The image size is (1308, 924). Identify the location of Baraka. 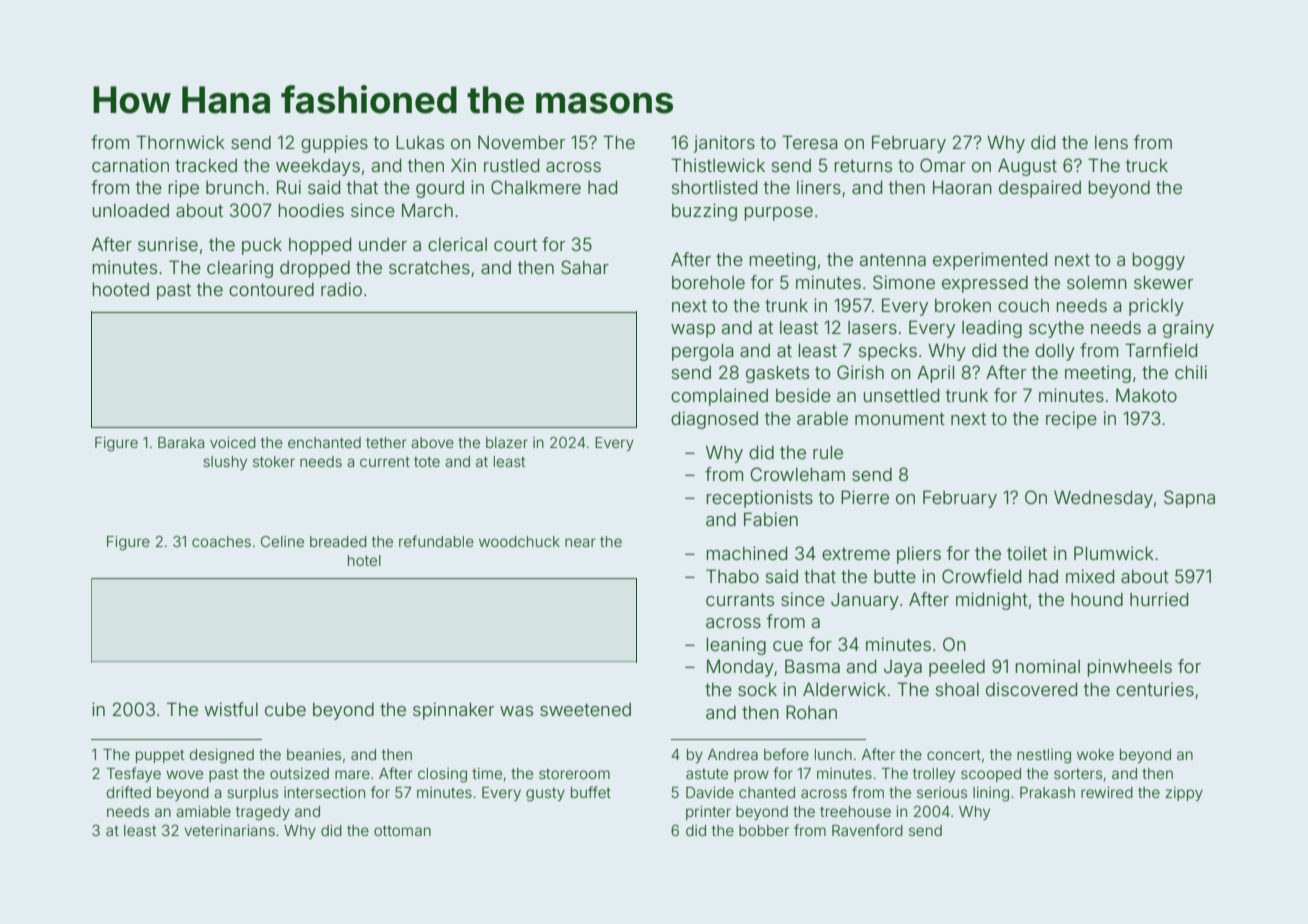
(181, 442).
